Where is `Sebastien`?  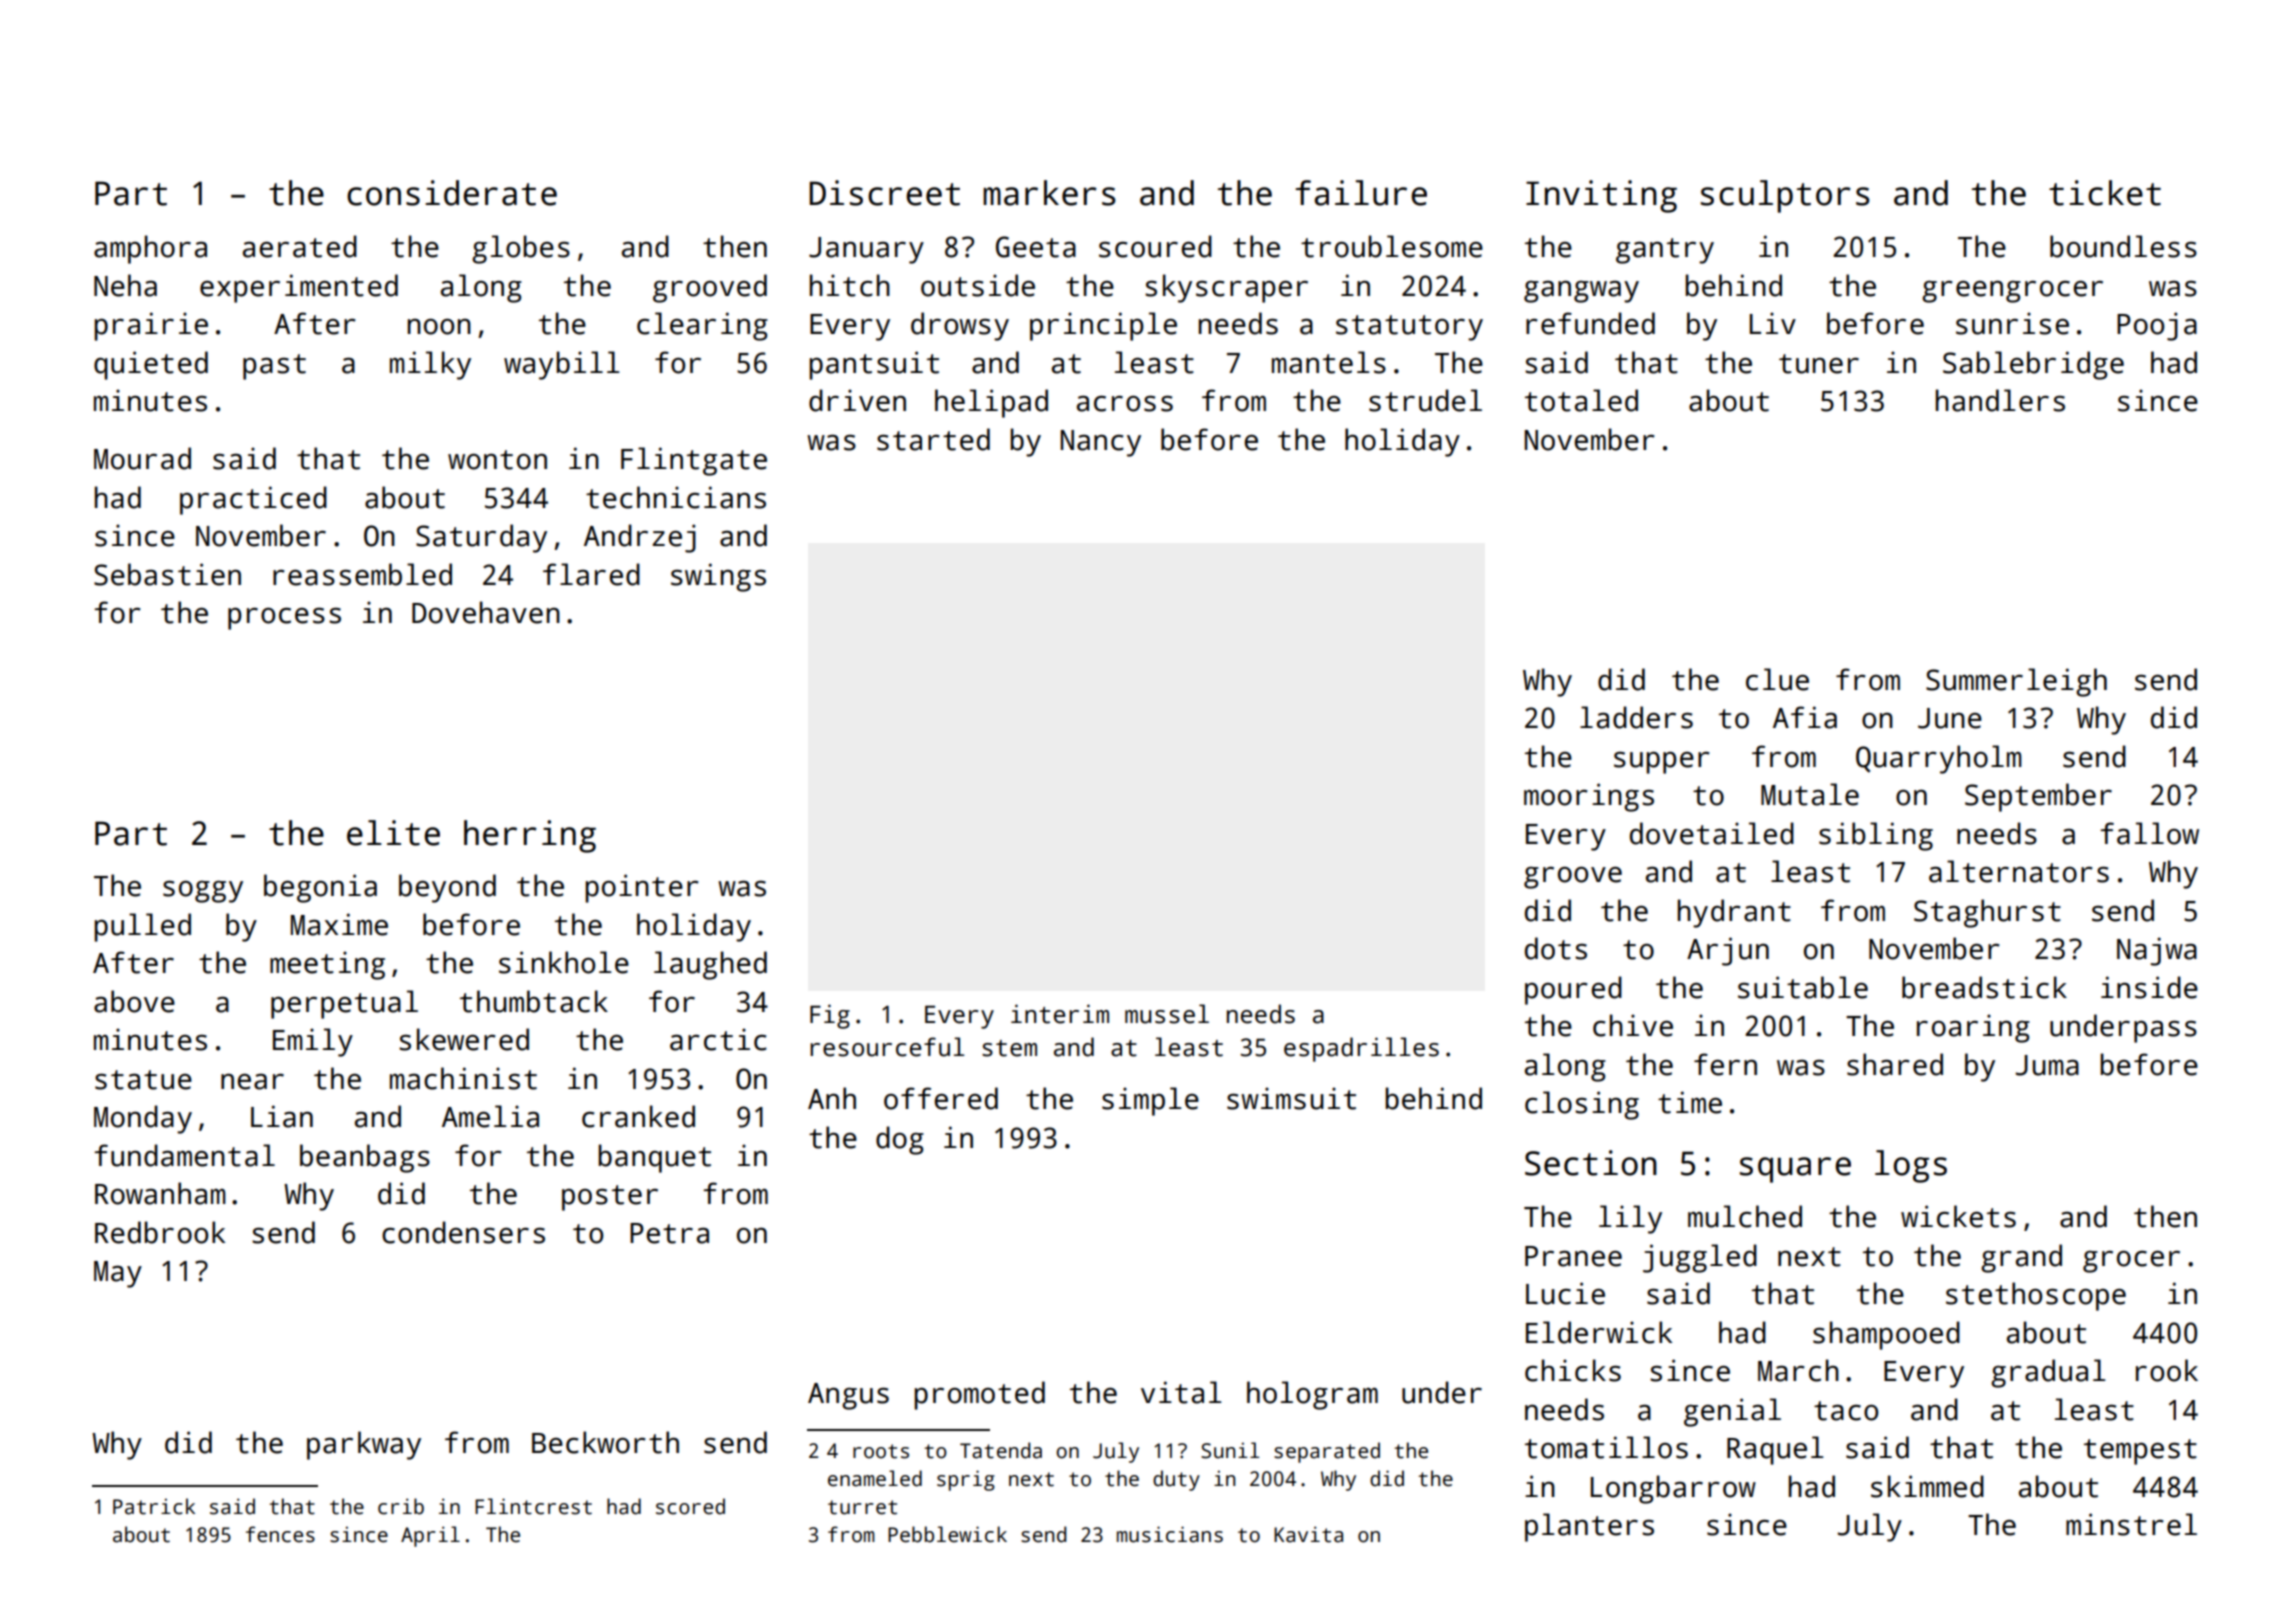
Sebastien is located at coordinates (167, 574).
